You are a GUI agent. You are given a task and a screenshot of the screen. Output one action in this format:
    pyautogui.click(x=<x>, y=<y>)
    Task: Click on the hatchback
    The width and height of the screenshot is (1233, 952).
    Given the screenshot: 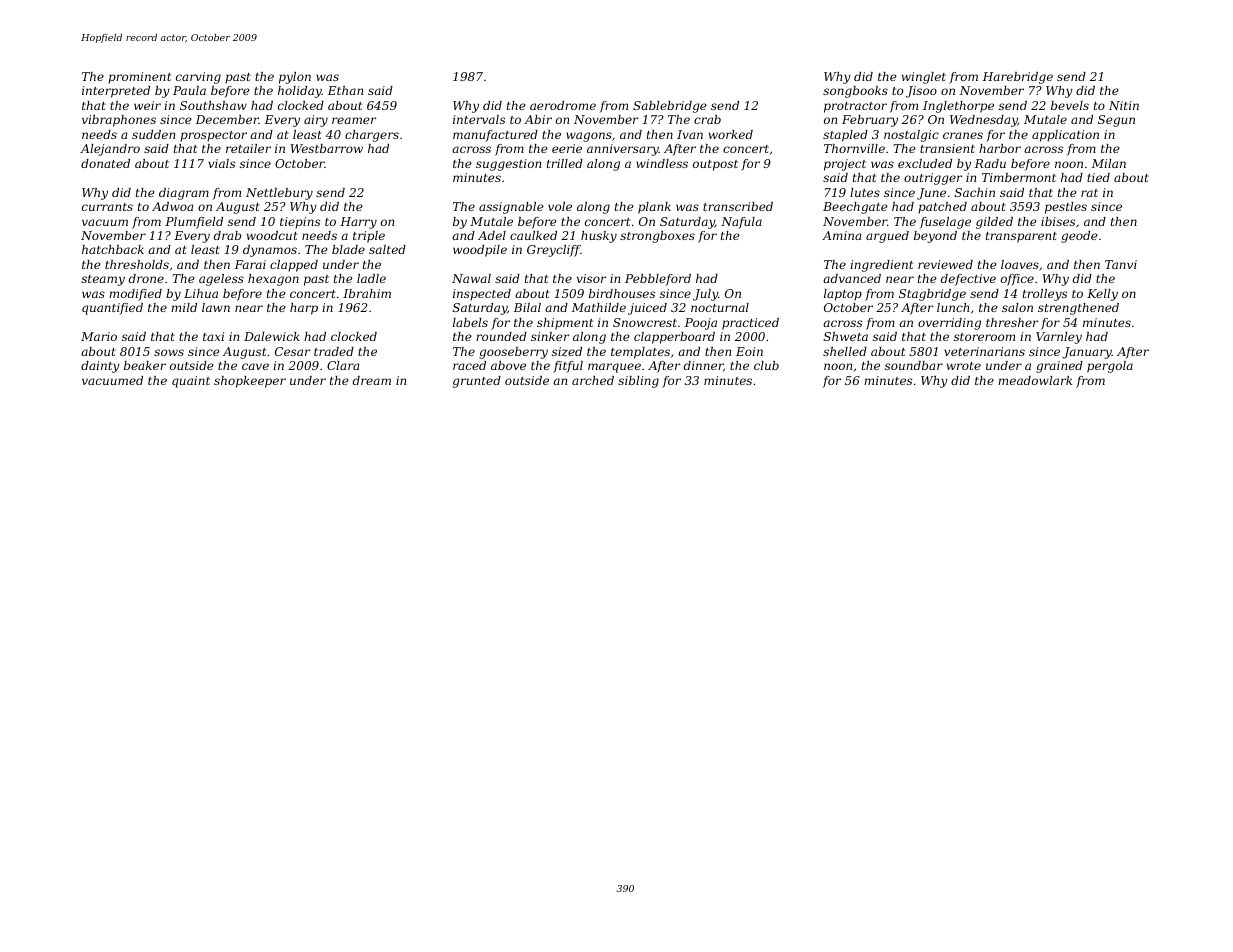 What is the action you would take?
    pyautogui.click(x=113, y=249)
